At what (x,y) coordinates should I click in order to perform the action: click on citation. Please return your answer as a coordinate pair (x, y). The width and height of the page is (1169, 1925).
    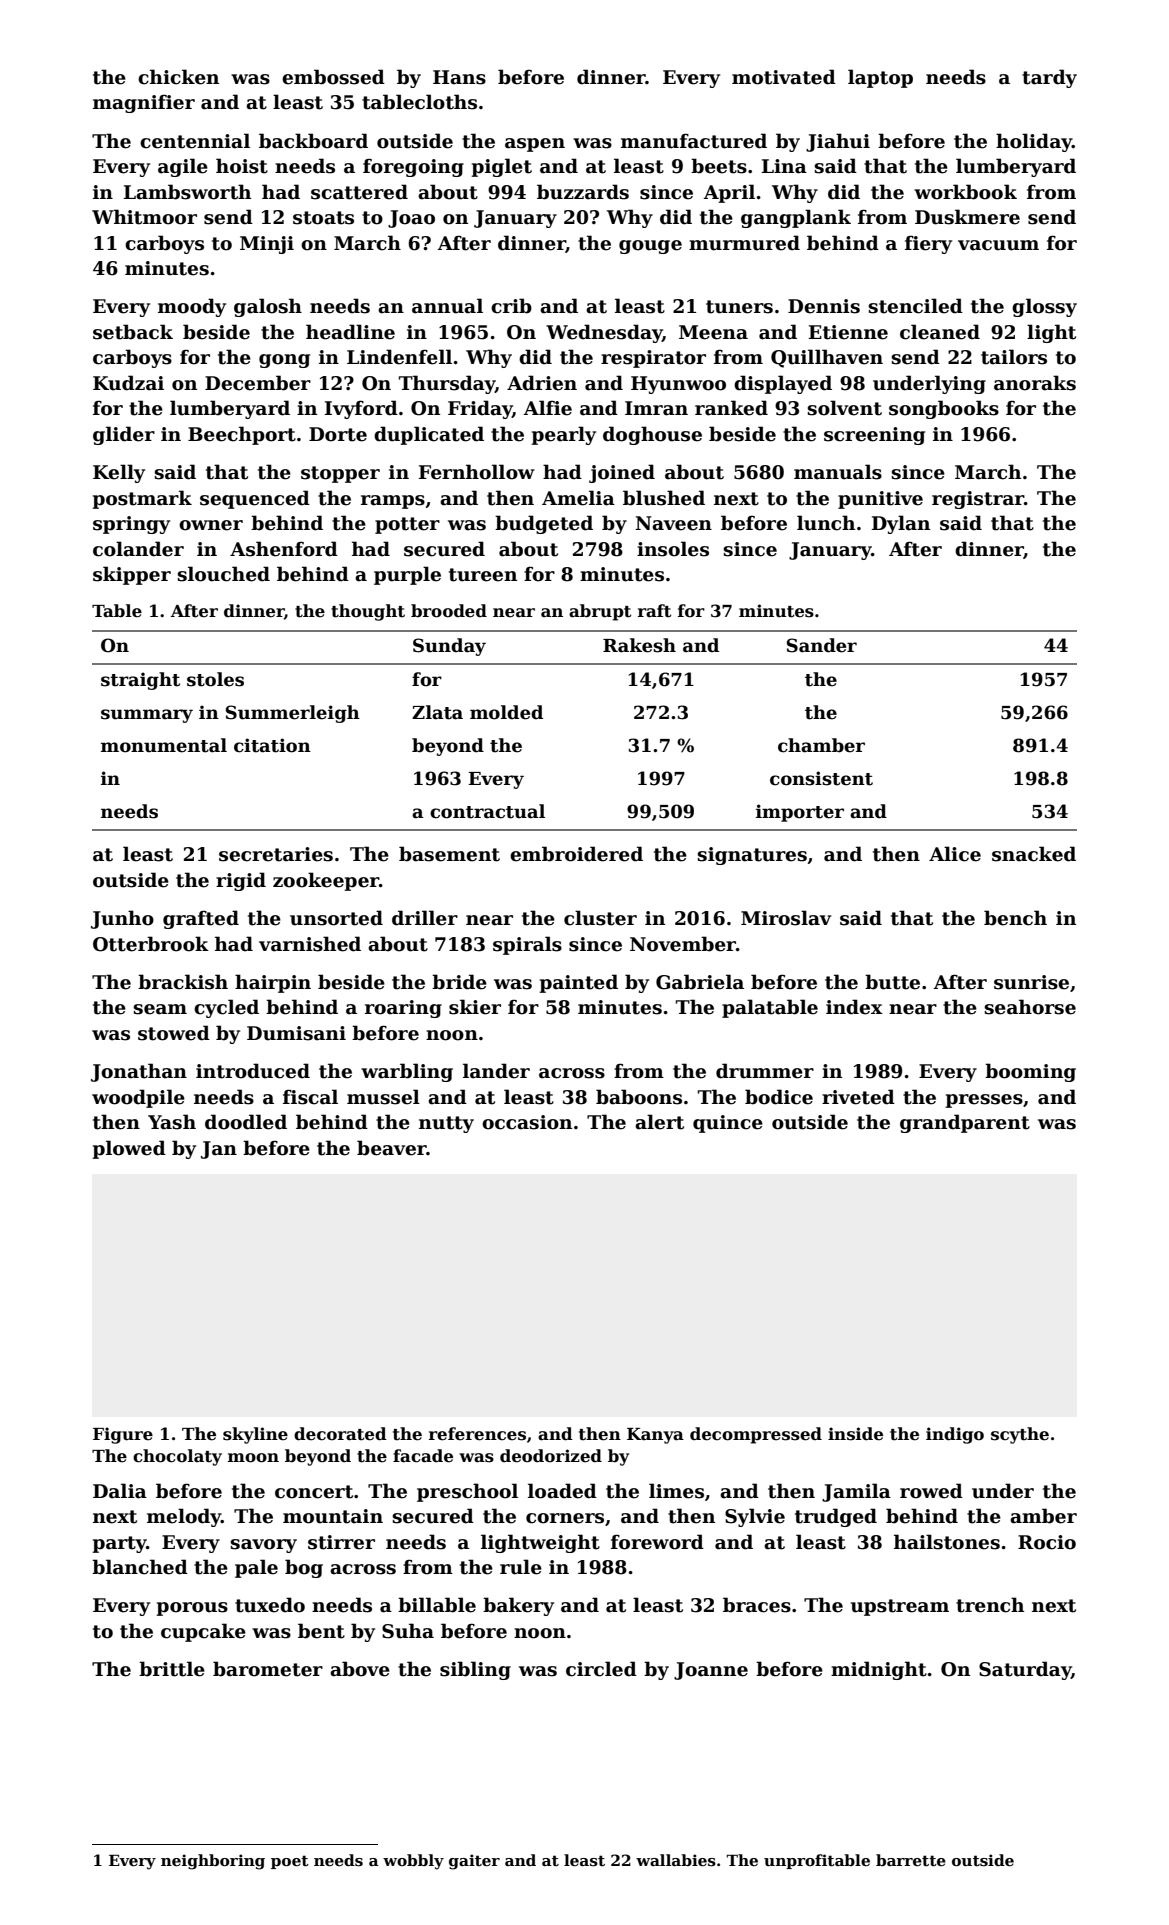
    Looking at the image, I should click on (272, 745).
